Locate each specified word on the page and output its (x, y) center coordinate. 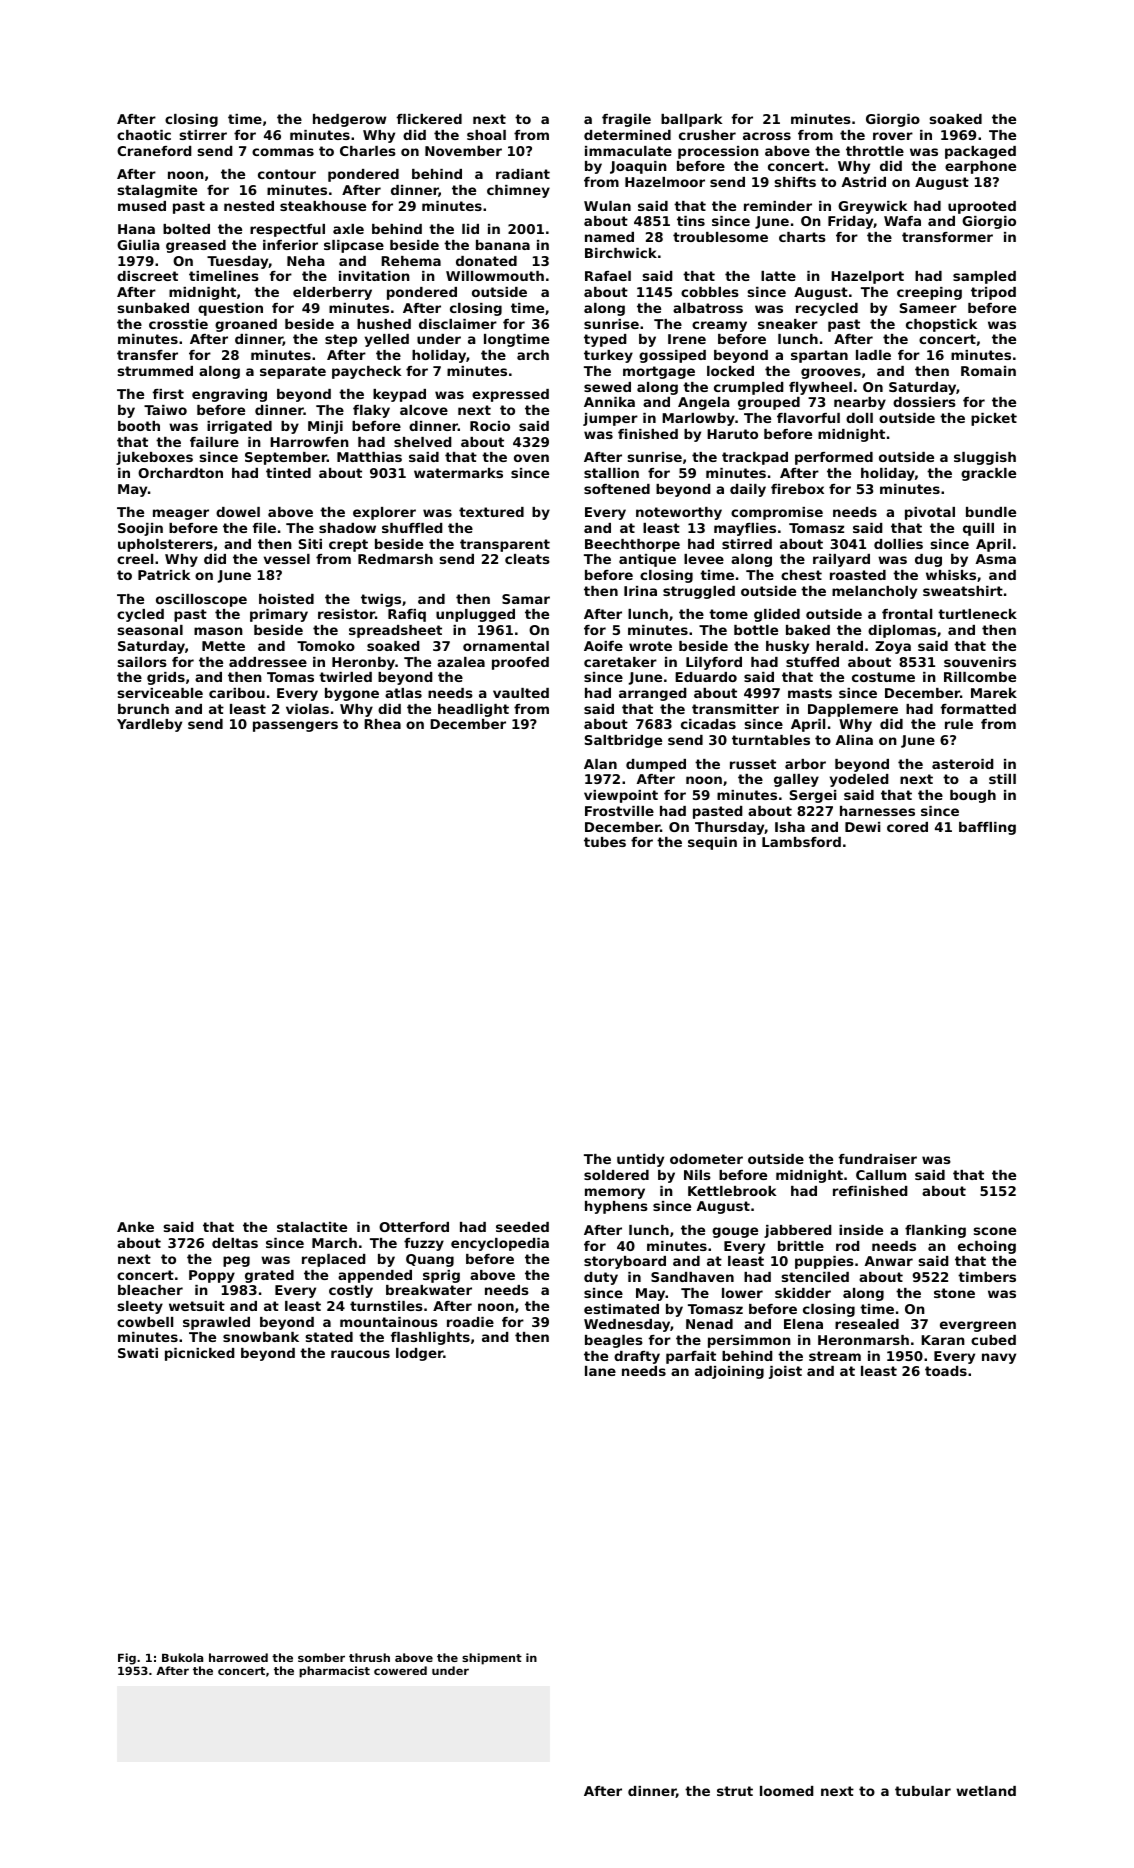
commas (283, 152)
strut (735, 1791)
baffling (987, 828)
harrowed (238, 1657)
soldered (616, 1175)
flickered (429, 119)
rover (893, 136)
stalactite (312, 1227)
